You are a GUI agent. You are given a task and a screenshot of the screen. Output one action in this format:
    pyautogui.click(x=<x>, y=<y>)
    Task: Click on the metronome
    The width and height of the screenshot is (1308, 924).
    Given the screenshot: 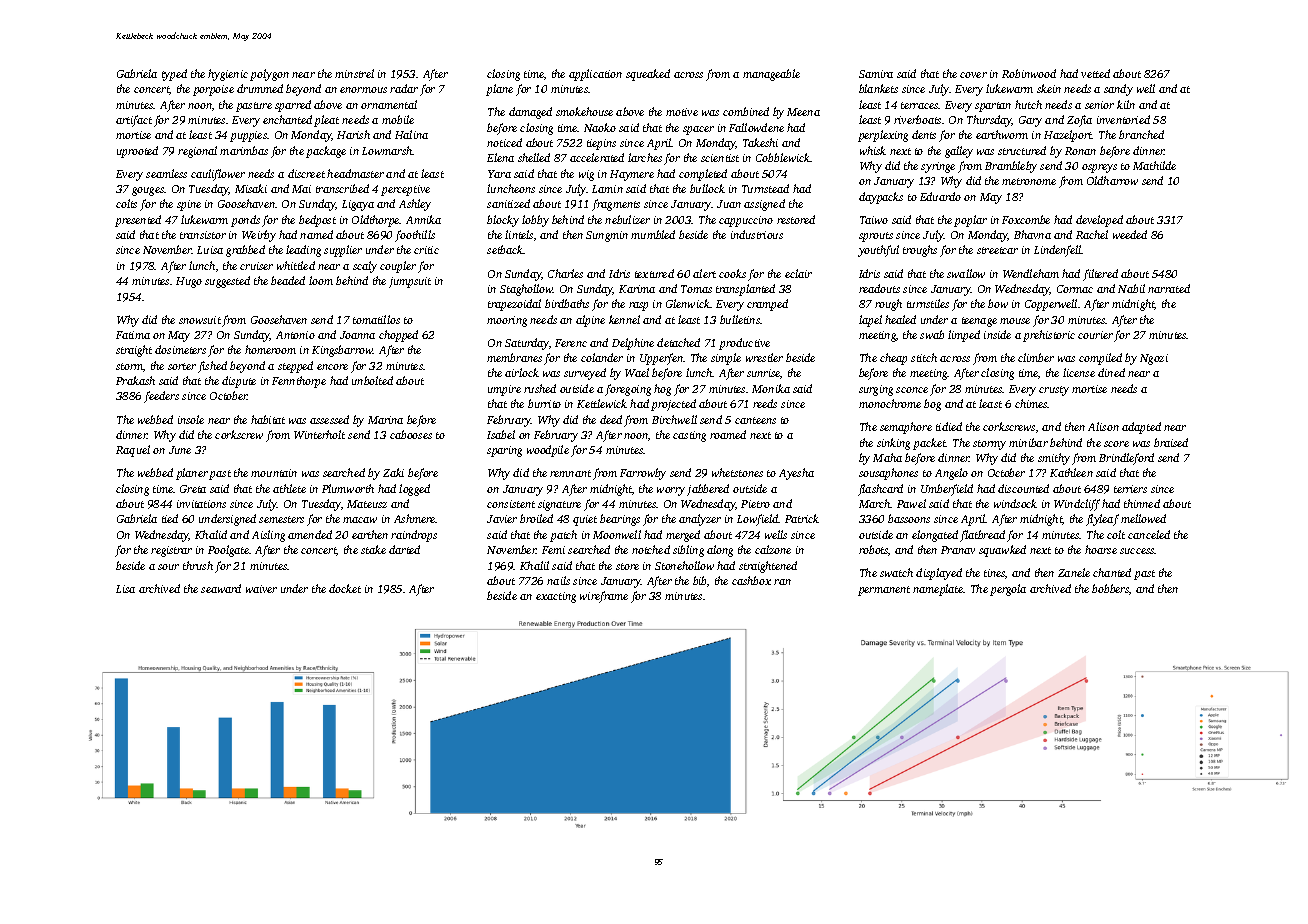 What is the action you would take?
    pyautogui.click(x=1029, y=181)
